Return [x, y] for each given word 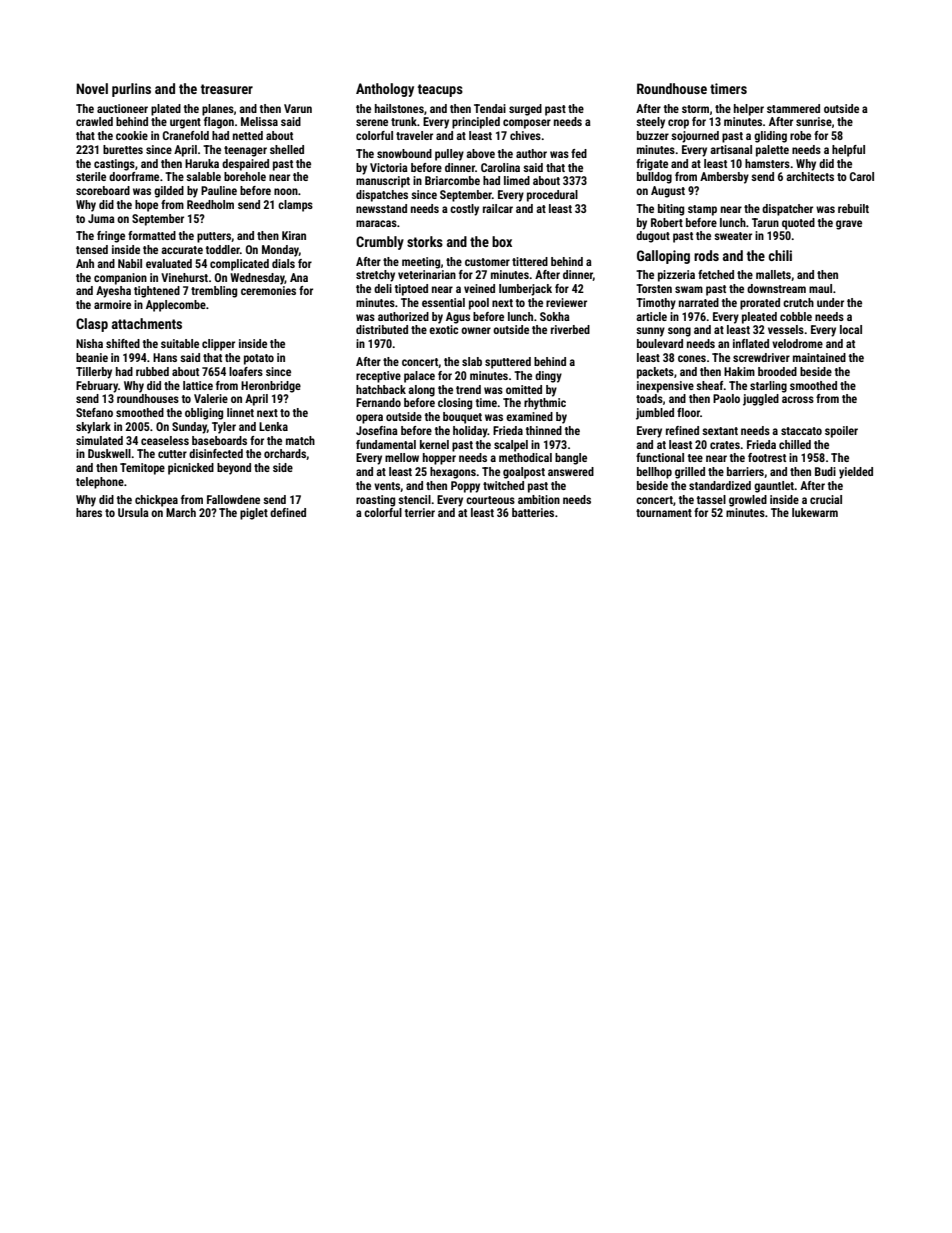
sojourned [695, 137]
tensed [92, 249]
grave [849, 225]
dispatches [382, 196]
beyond [234, 469]
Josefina [377, 430]
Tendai [490, 108]
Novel [92, 88]
